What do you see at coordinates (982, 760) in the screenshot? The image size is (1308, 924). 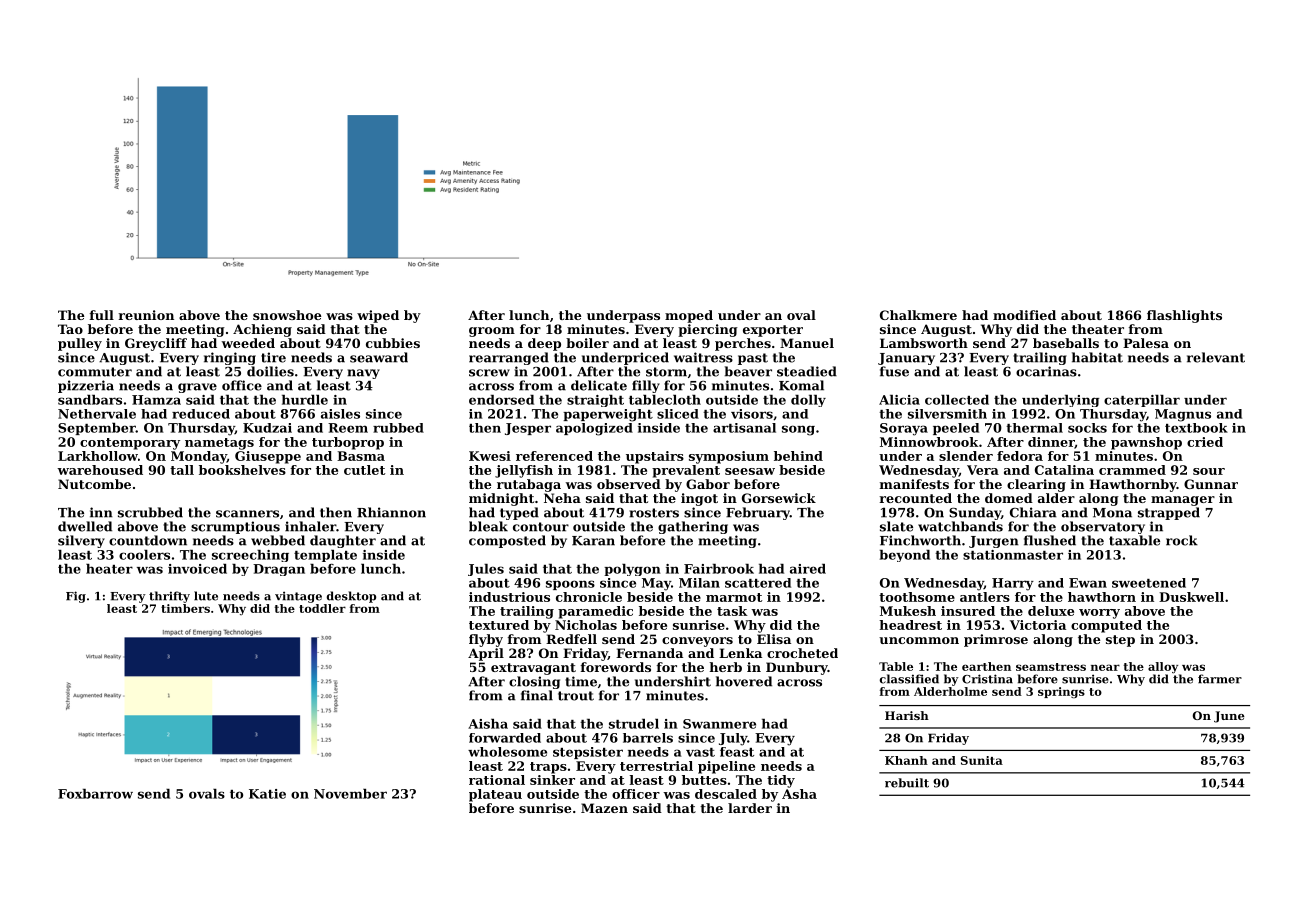 I see `Sunita` at bounding box center [982, 760].
